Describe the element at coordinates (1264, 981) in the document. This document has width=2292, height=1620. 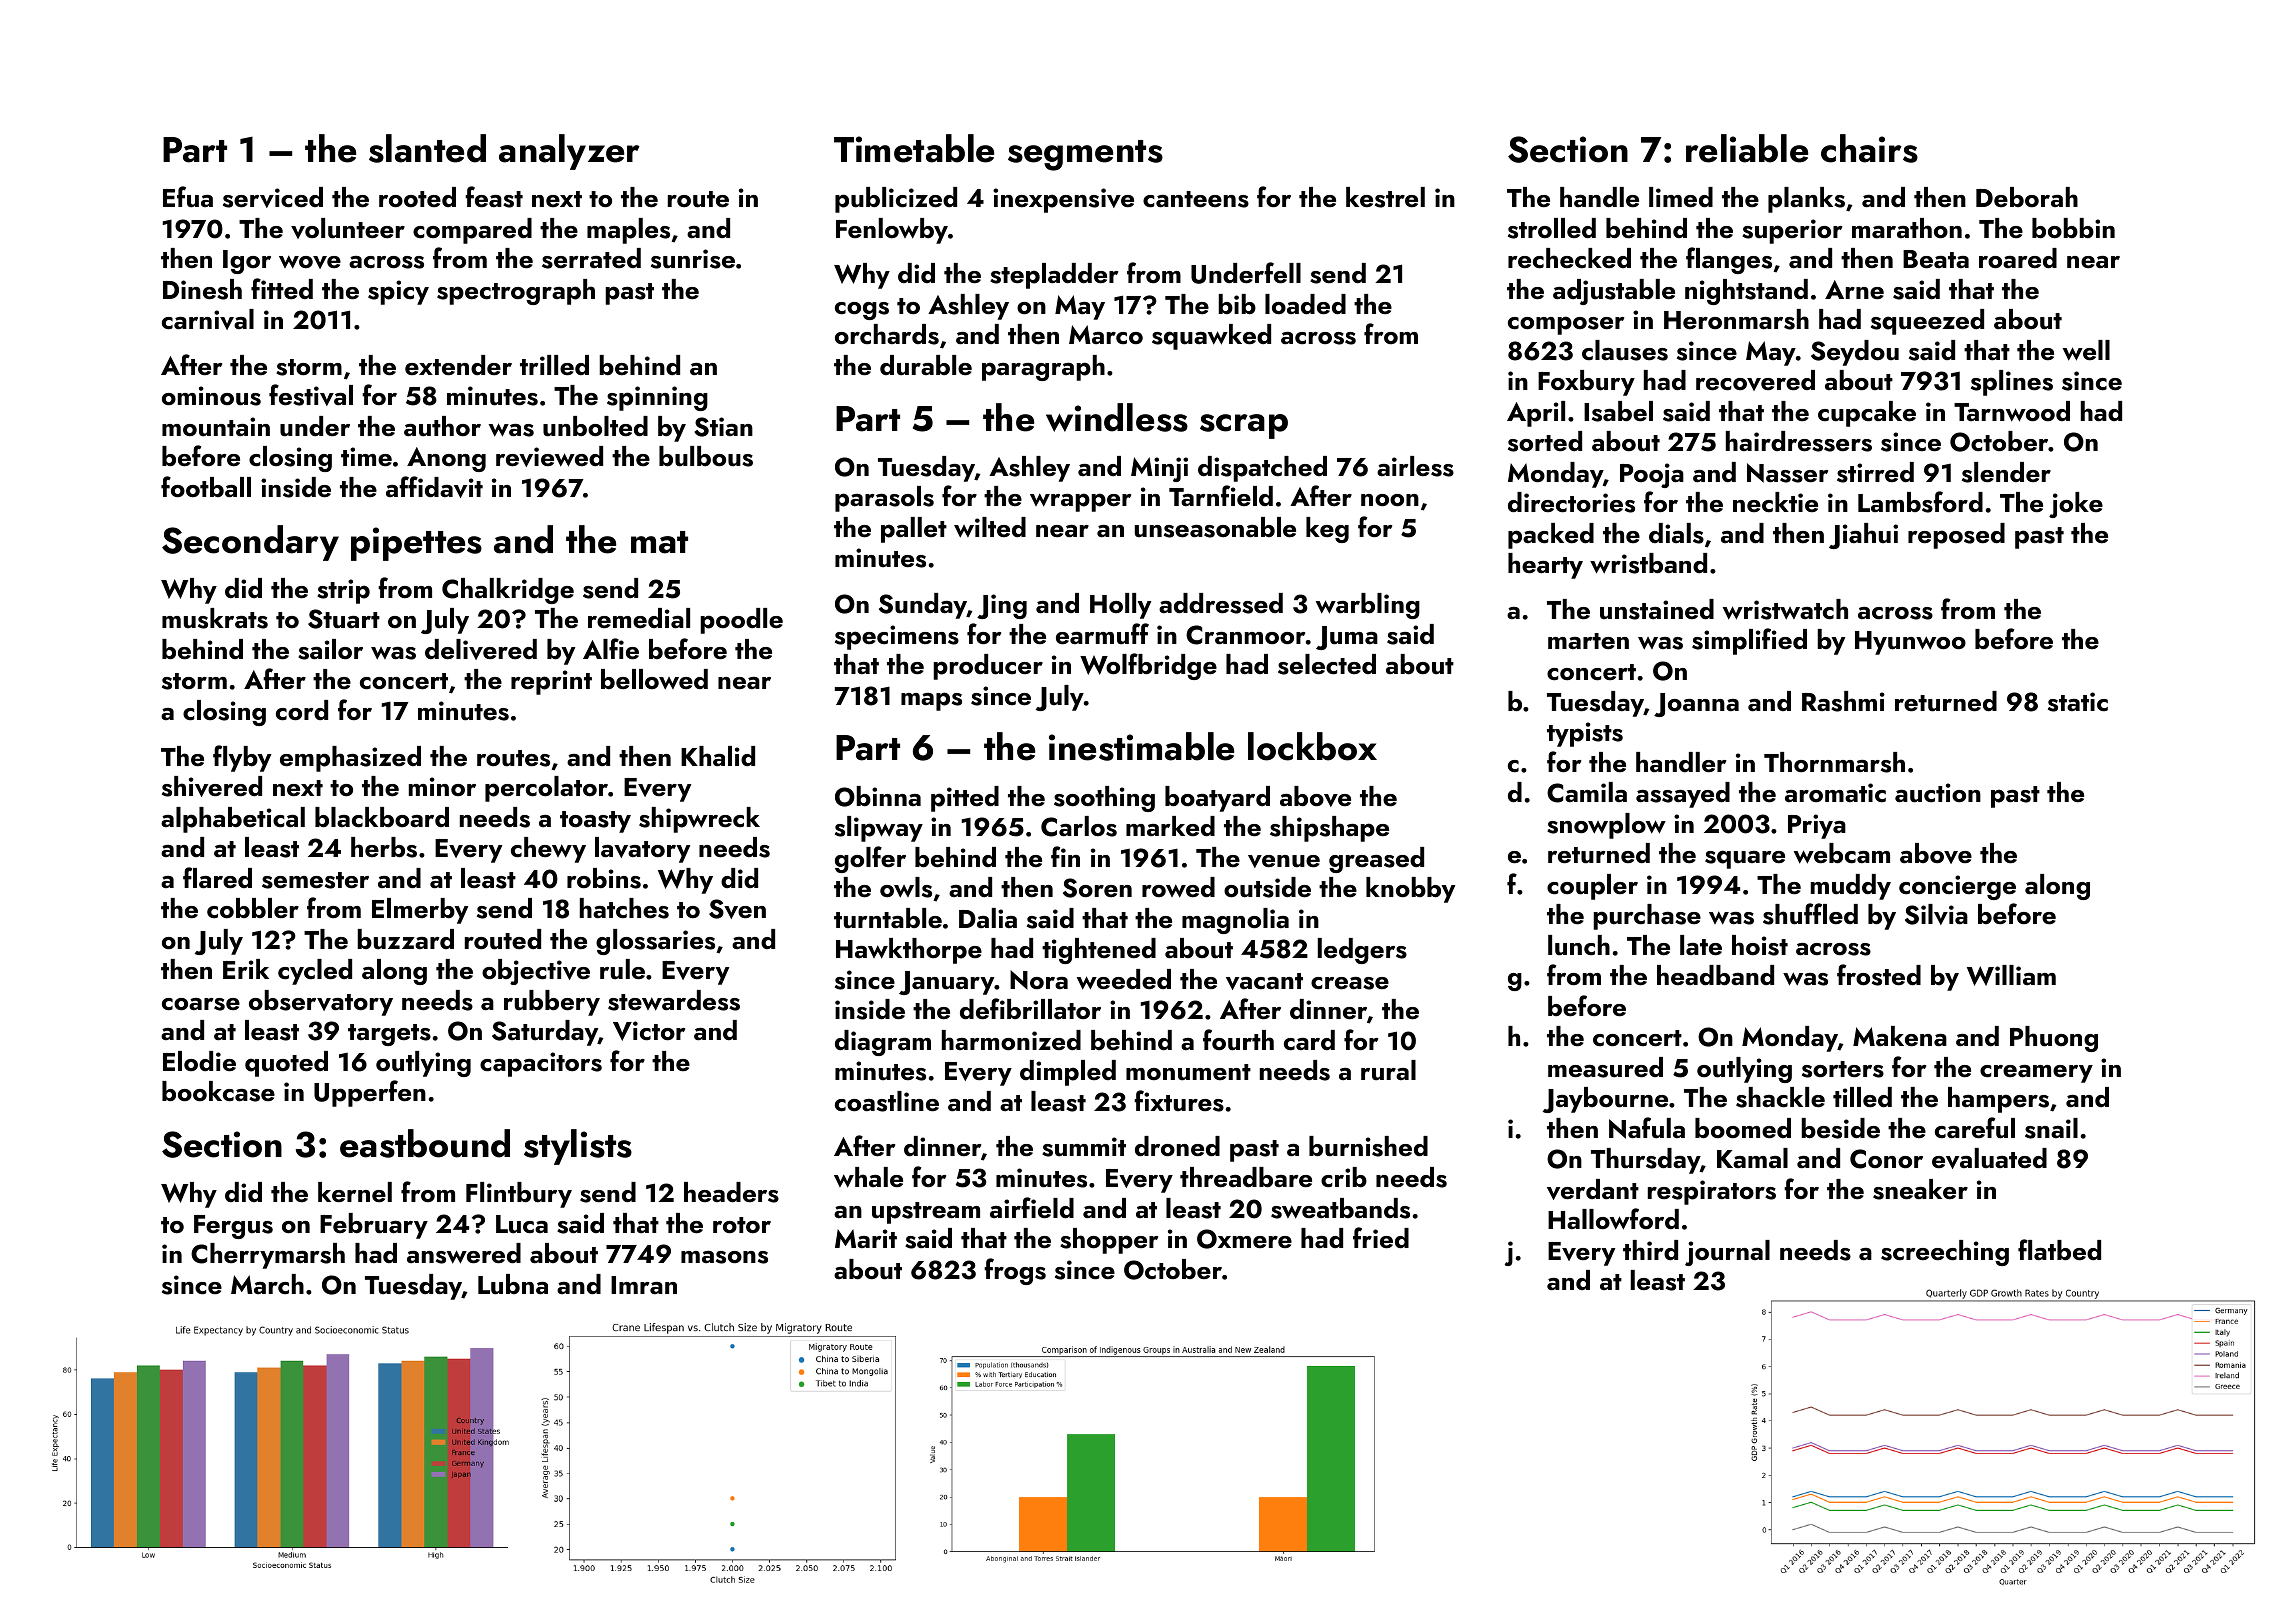
I see `vacant` at that location.
